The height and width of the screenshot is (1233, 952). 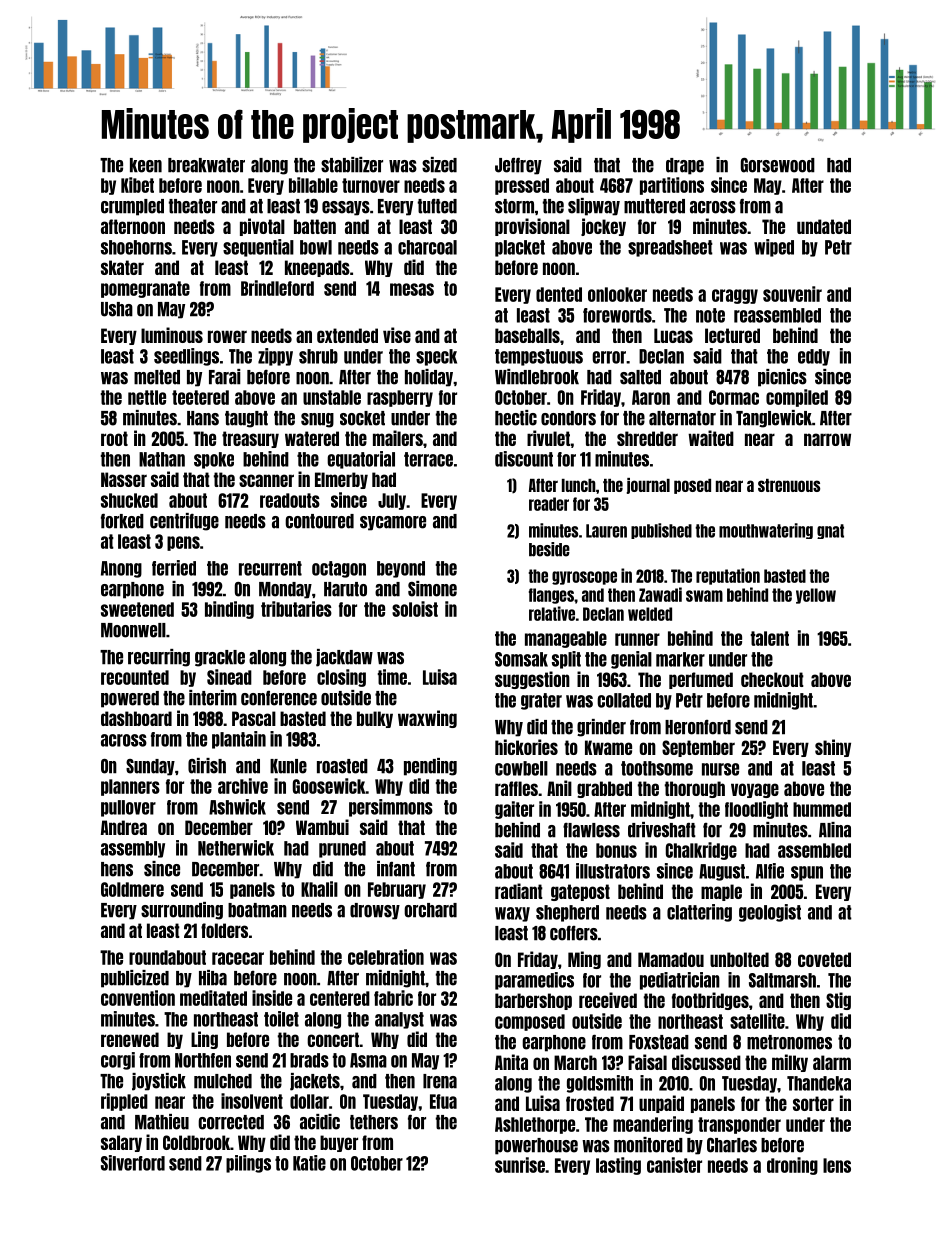 I want to click on Gorsewood, so click(x=778, y=165).
